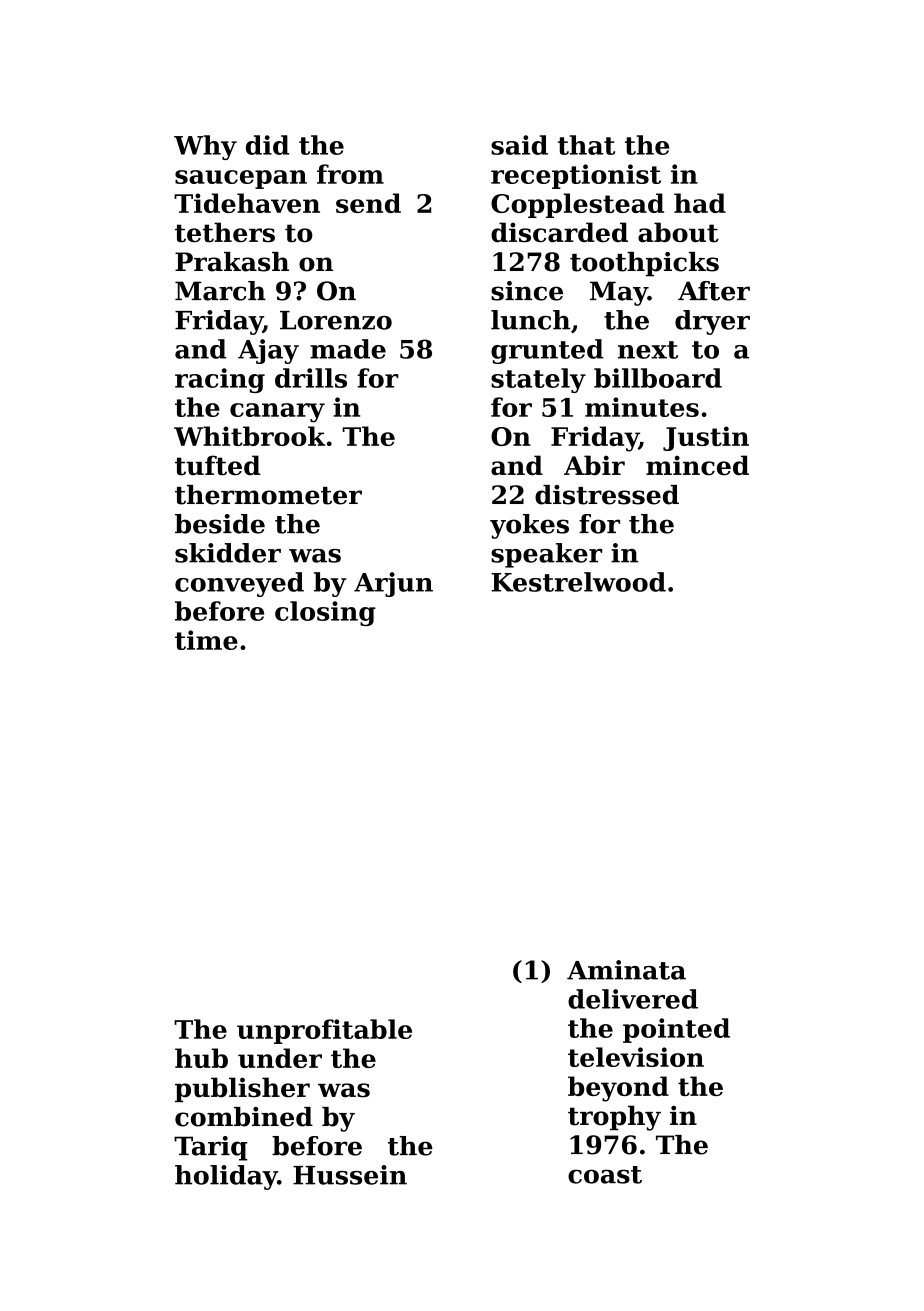  Describe the element at coordinates (267, 145) in the image. I see `did` at that location.
